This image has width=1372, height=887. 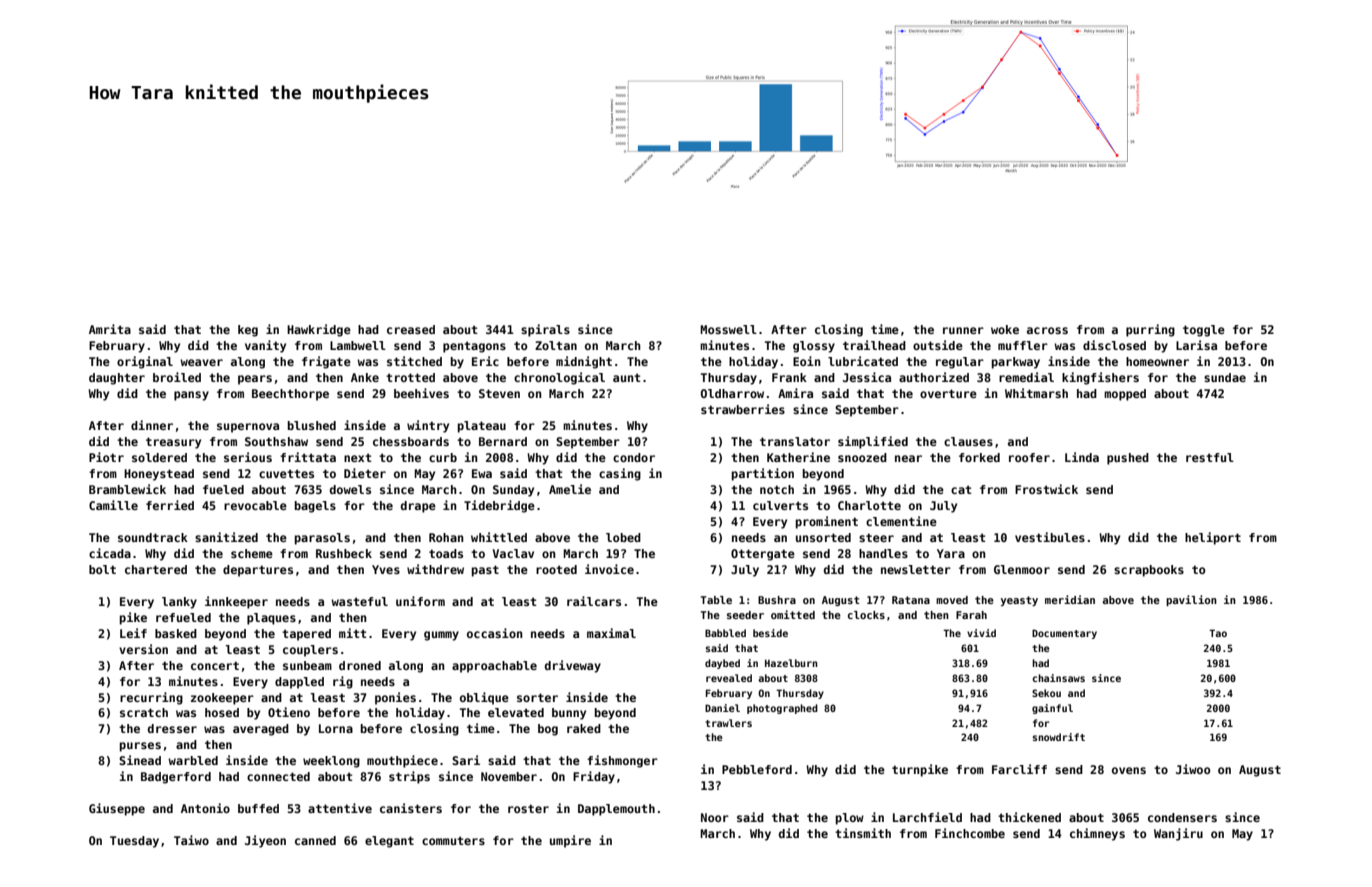 I want to click on Tao, so click(x=1218, y=633).
